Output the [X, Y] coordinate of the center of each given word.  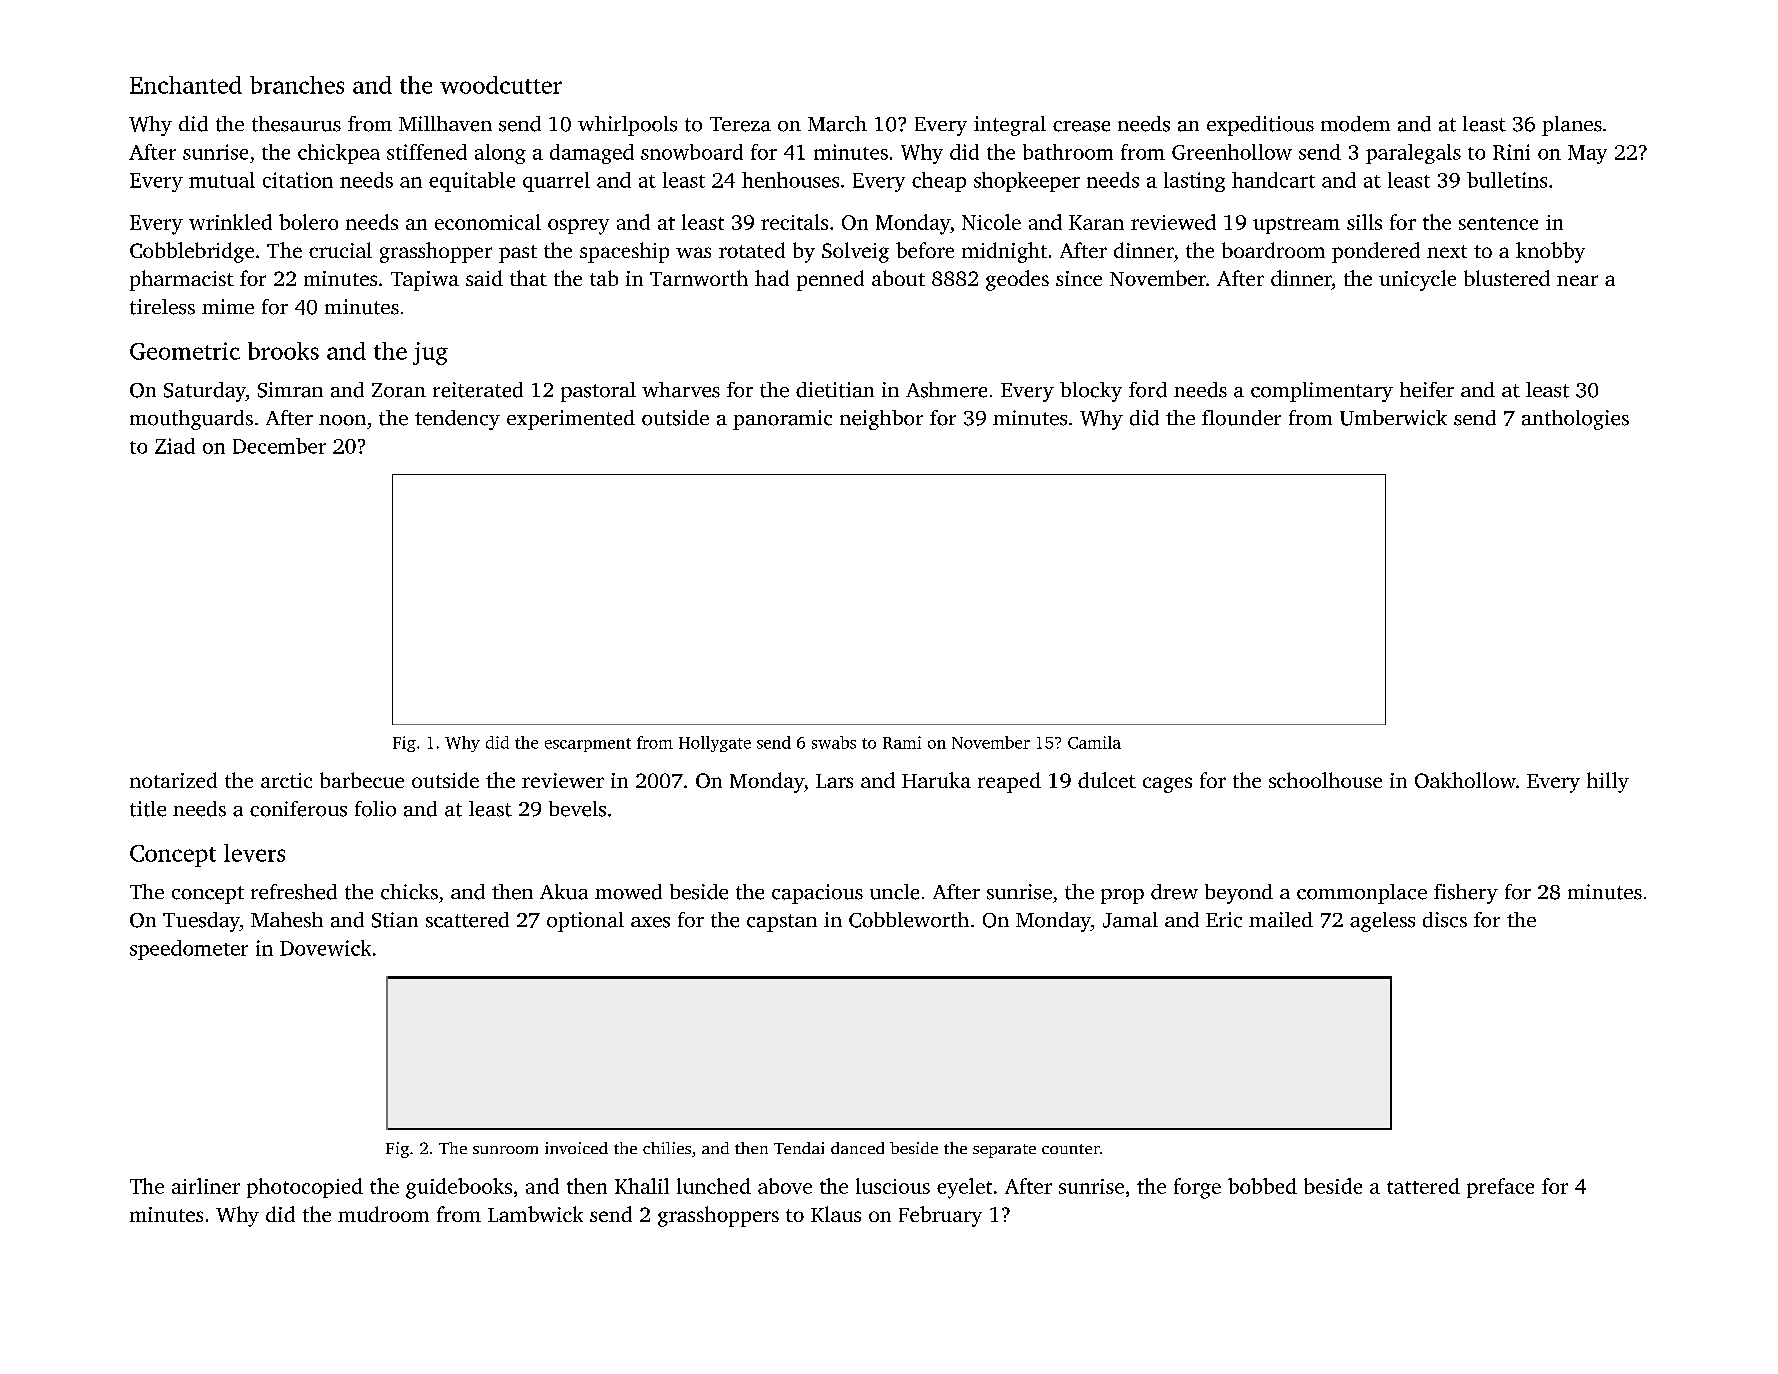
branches [297, 85]
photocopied [305, 1188]
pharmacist [182, 280]
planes [1572, 126]
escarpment [588, 745]
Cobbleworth [909, 920]
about [898, 278]
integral [1010, 126]
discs [1445, 920]
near [1577, 280]
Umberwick [1393, 418]
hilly [1608, 782]
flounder [1241, 418]
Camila [1094, 742]
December [279, 446]
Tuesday [201, 922]
